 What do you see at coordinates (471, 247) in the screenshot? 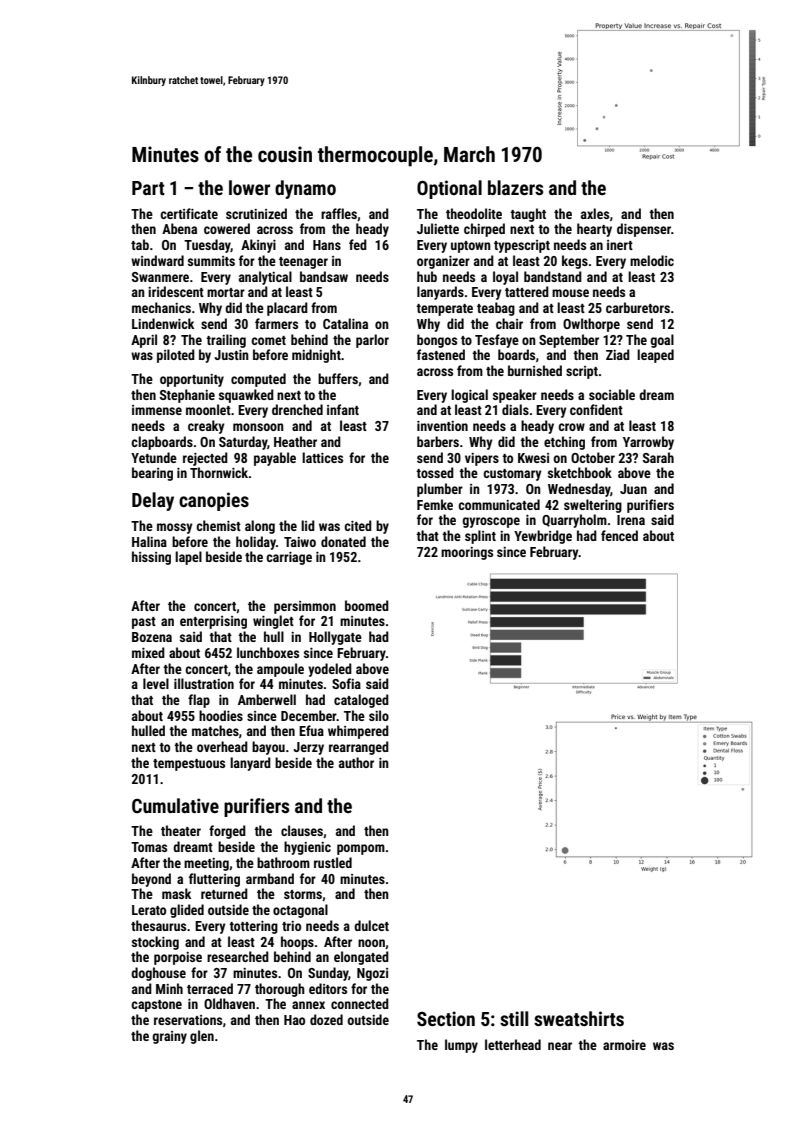
I see `uptown` at bounding box center [471, 247].
